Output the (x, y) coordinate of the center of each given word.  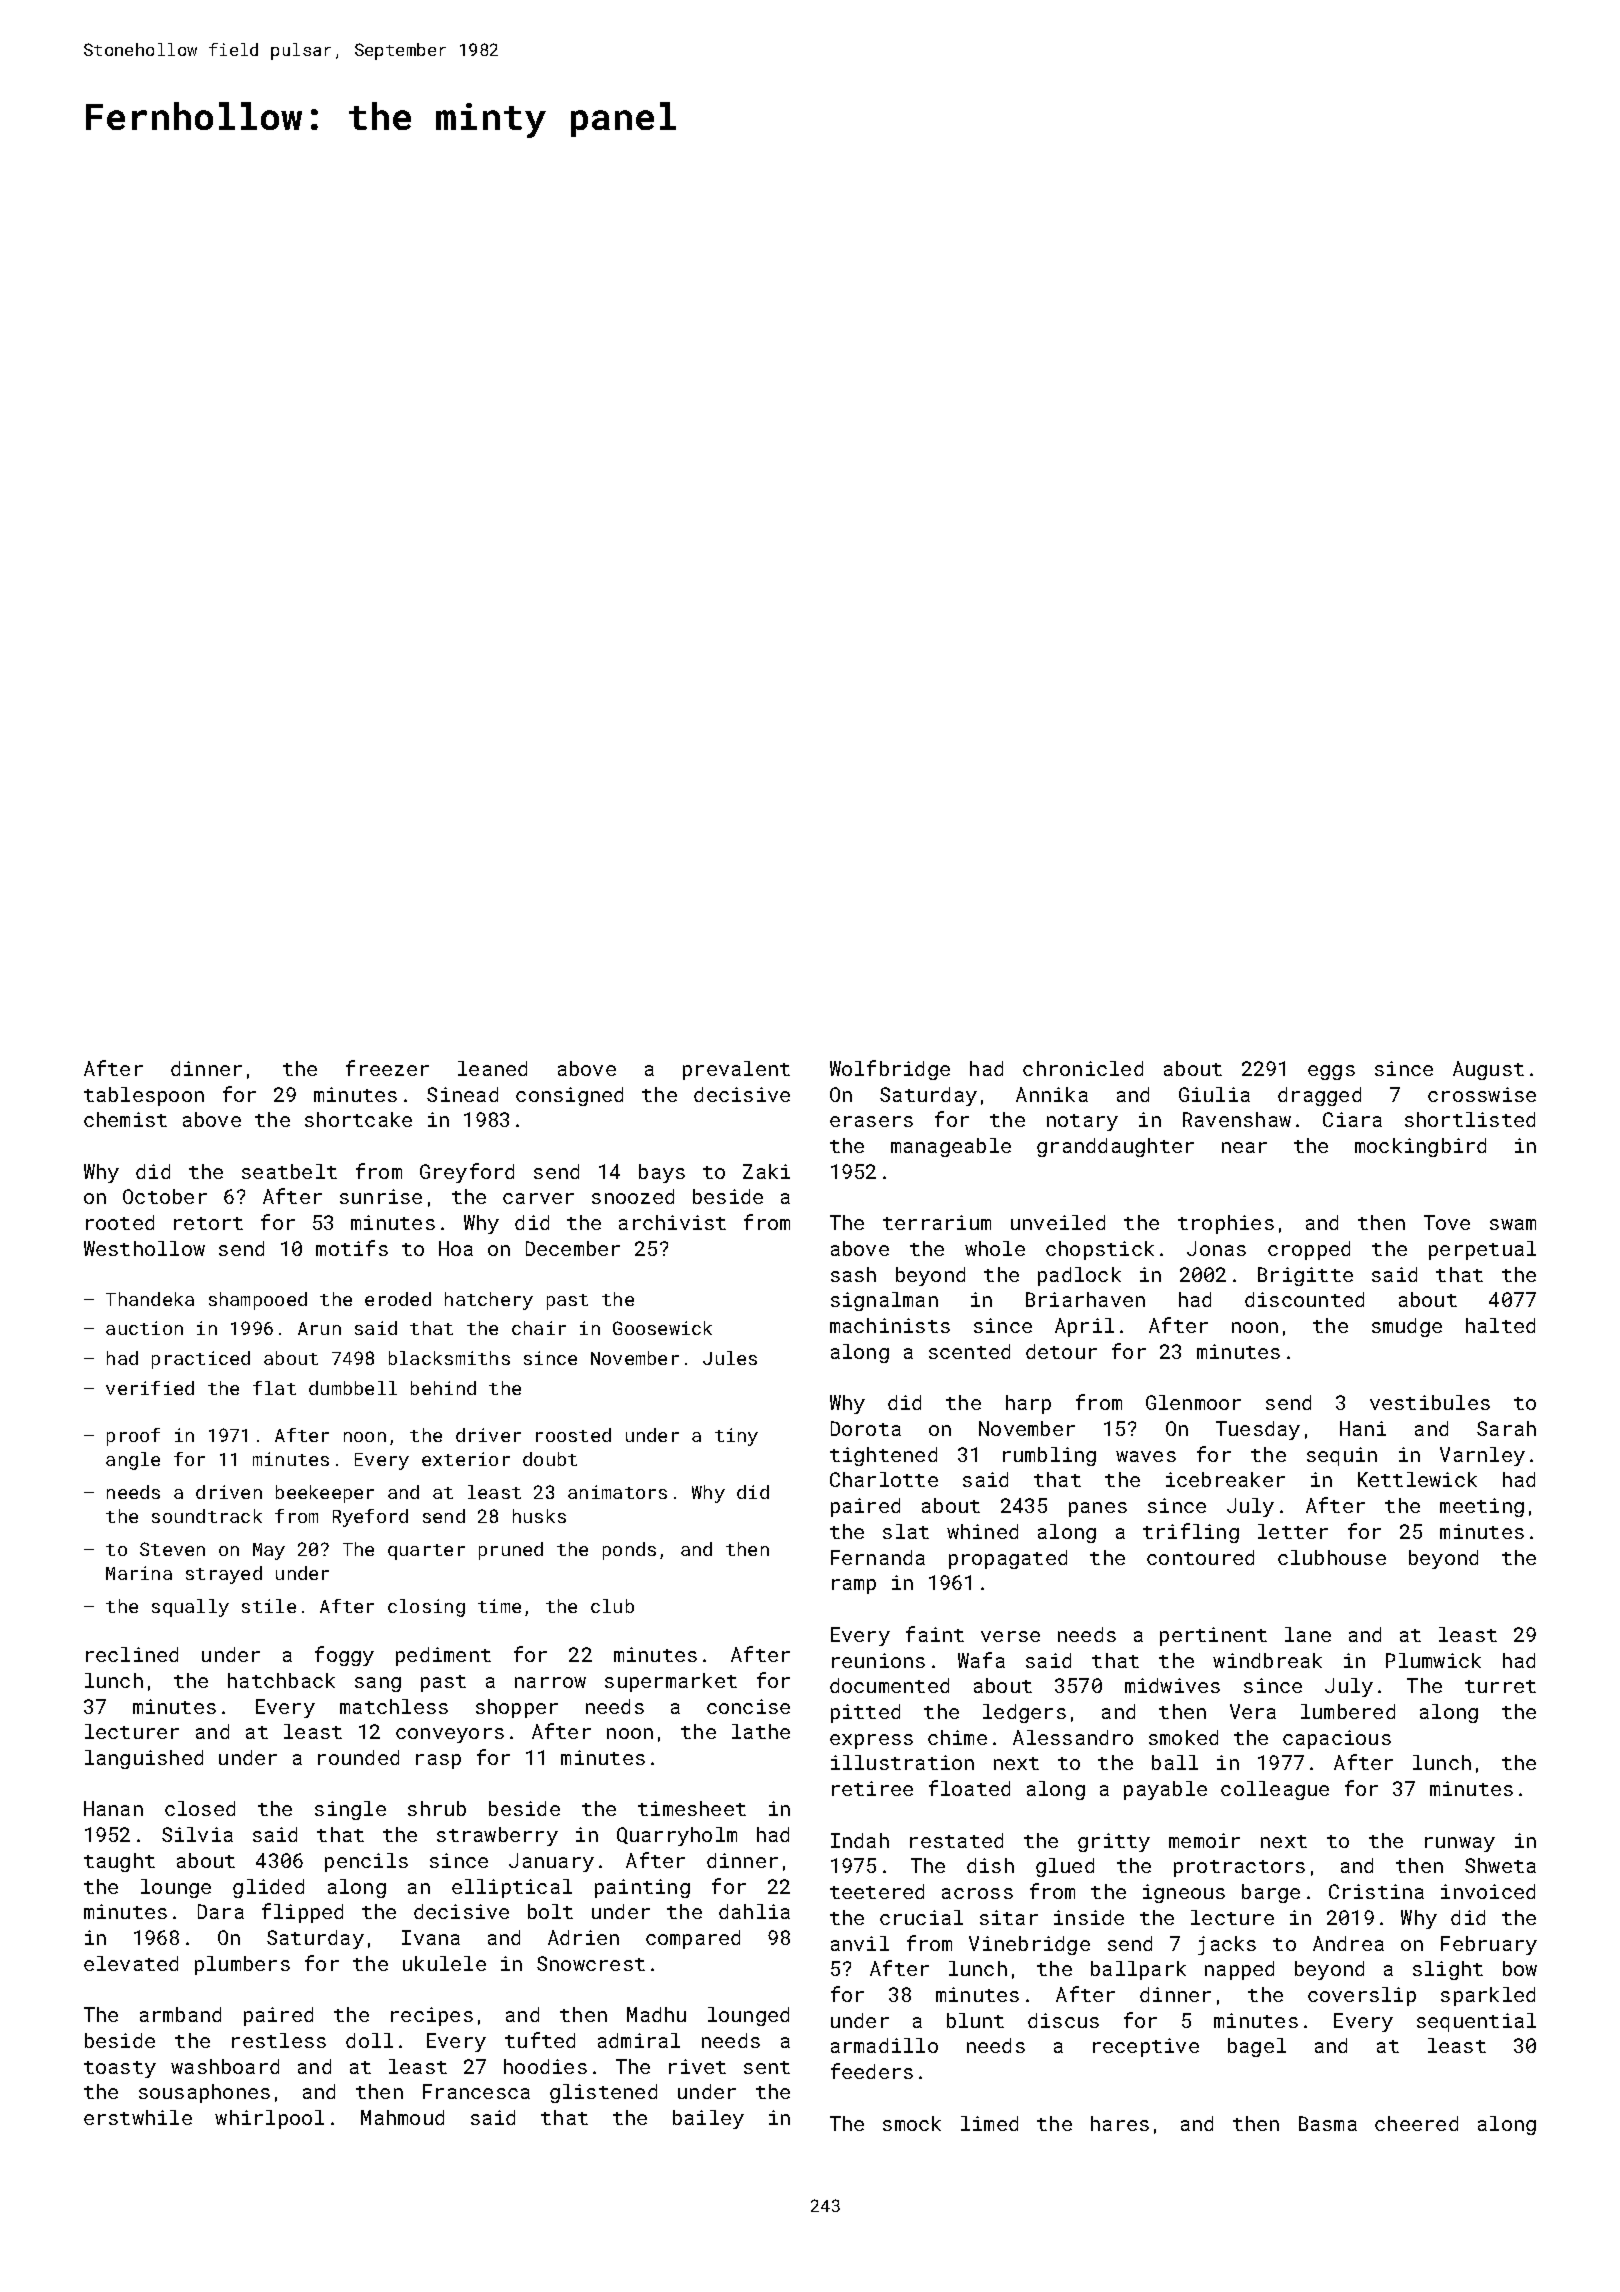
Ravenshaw (1237, 1119)
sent (767, 2067)
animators (617, 1492)
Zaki (766, 1171)
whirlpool (269, 2119)
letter (1293, 1531)
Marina (139, 1573)
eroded (398, 1299)
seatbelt (289, 1171)
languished (144, 1759)
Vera (1253, 1711)
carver (538, 1198)
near (1244, 1147)
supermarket (671, 1682)
